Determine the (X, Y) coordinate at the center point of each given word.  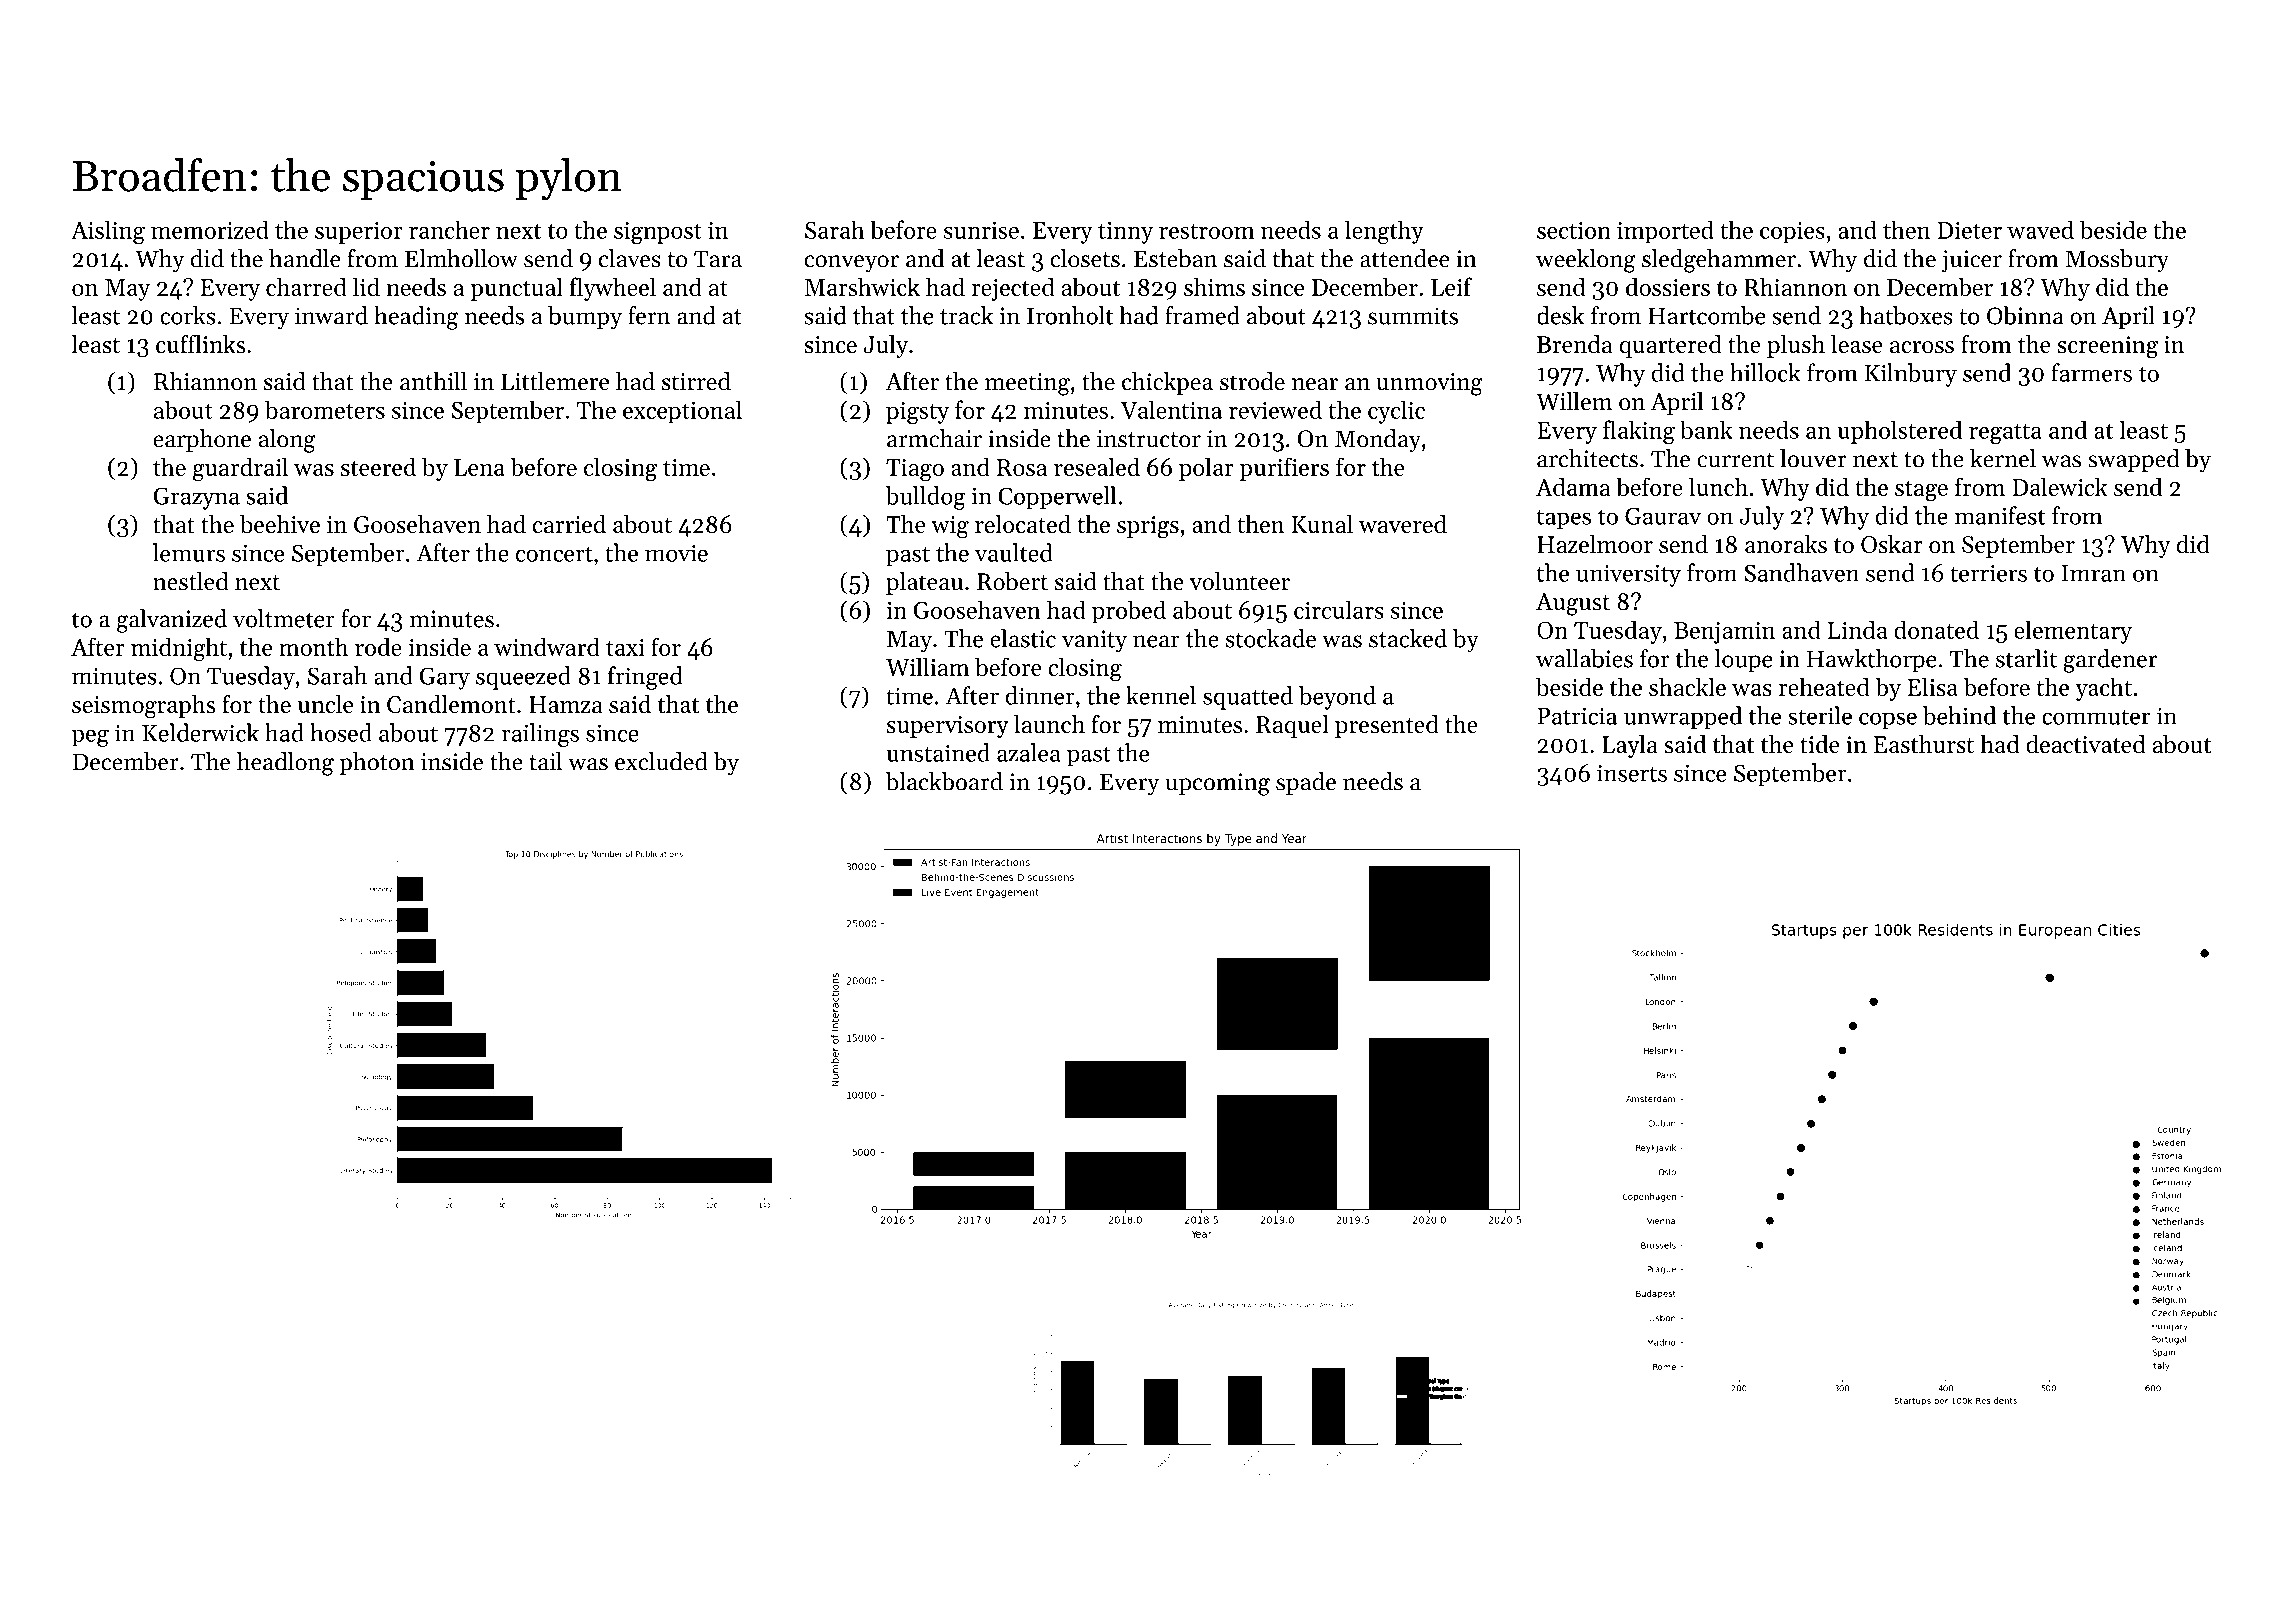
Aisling (108, 232)
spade (1306, 783)
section (1574, 230)
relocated (1023, 524)
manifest (2000, 515)
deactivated (2086, 744)
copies (1792, 233)
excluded (661, 761)
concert (554, 554)
